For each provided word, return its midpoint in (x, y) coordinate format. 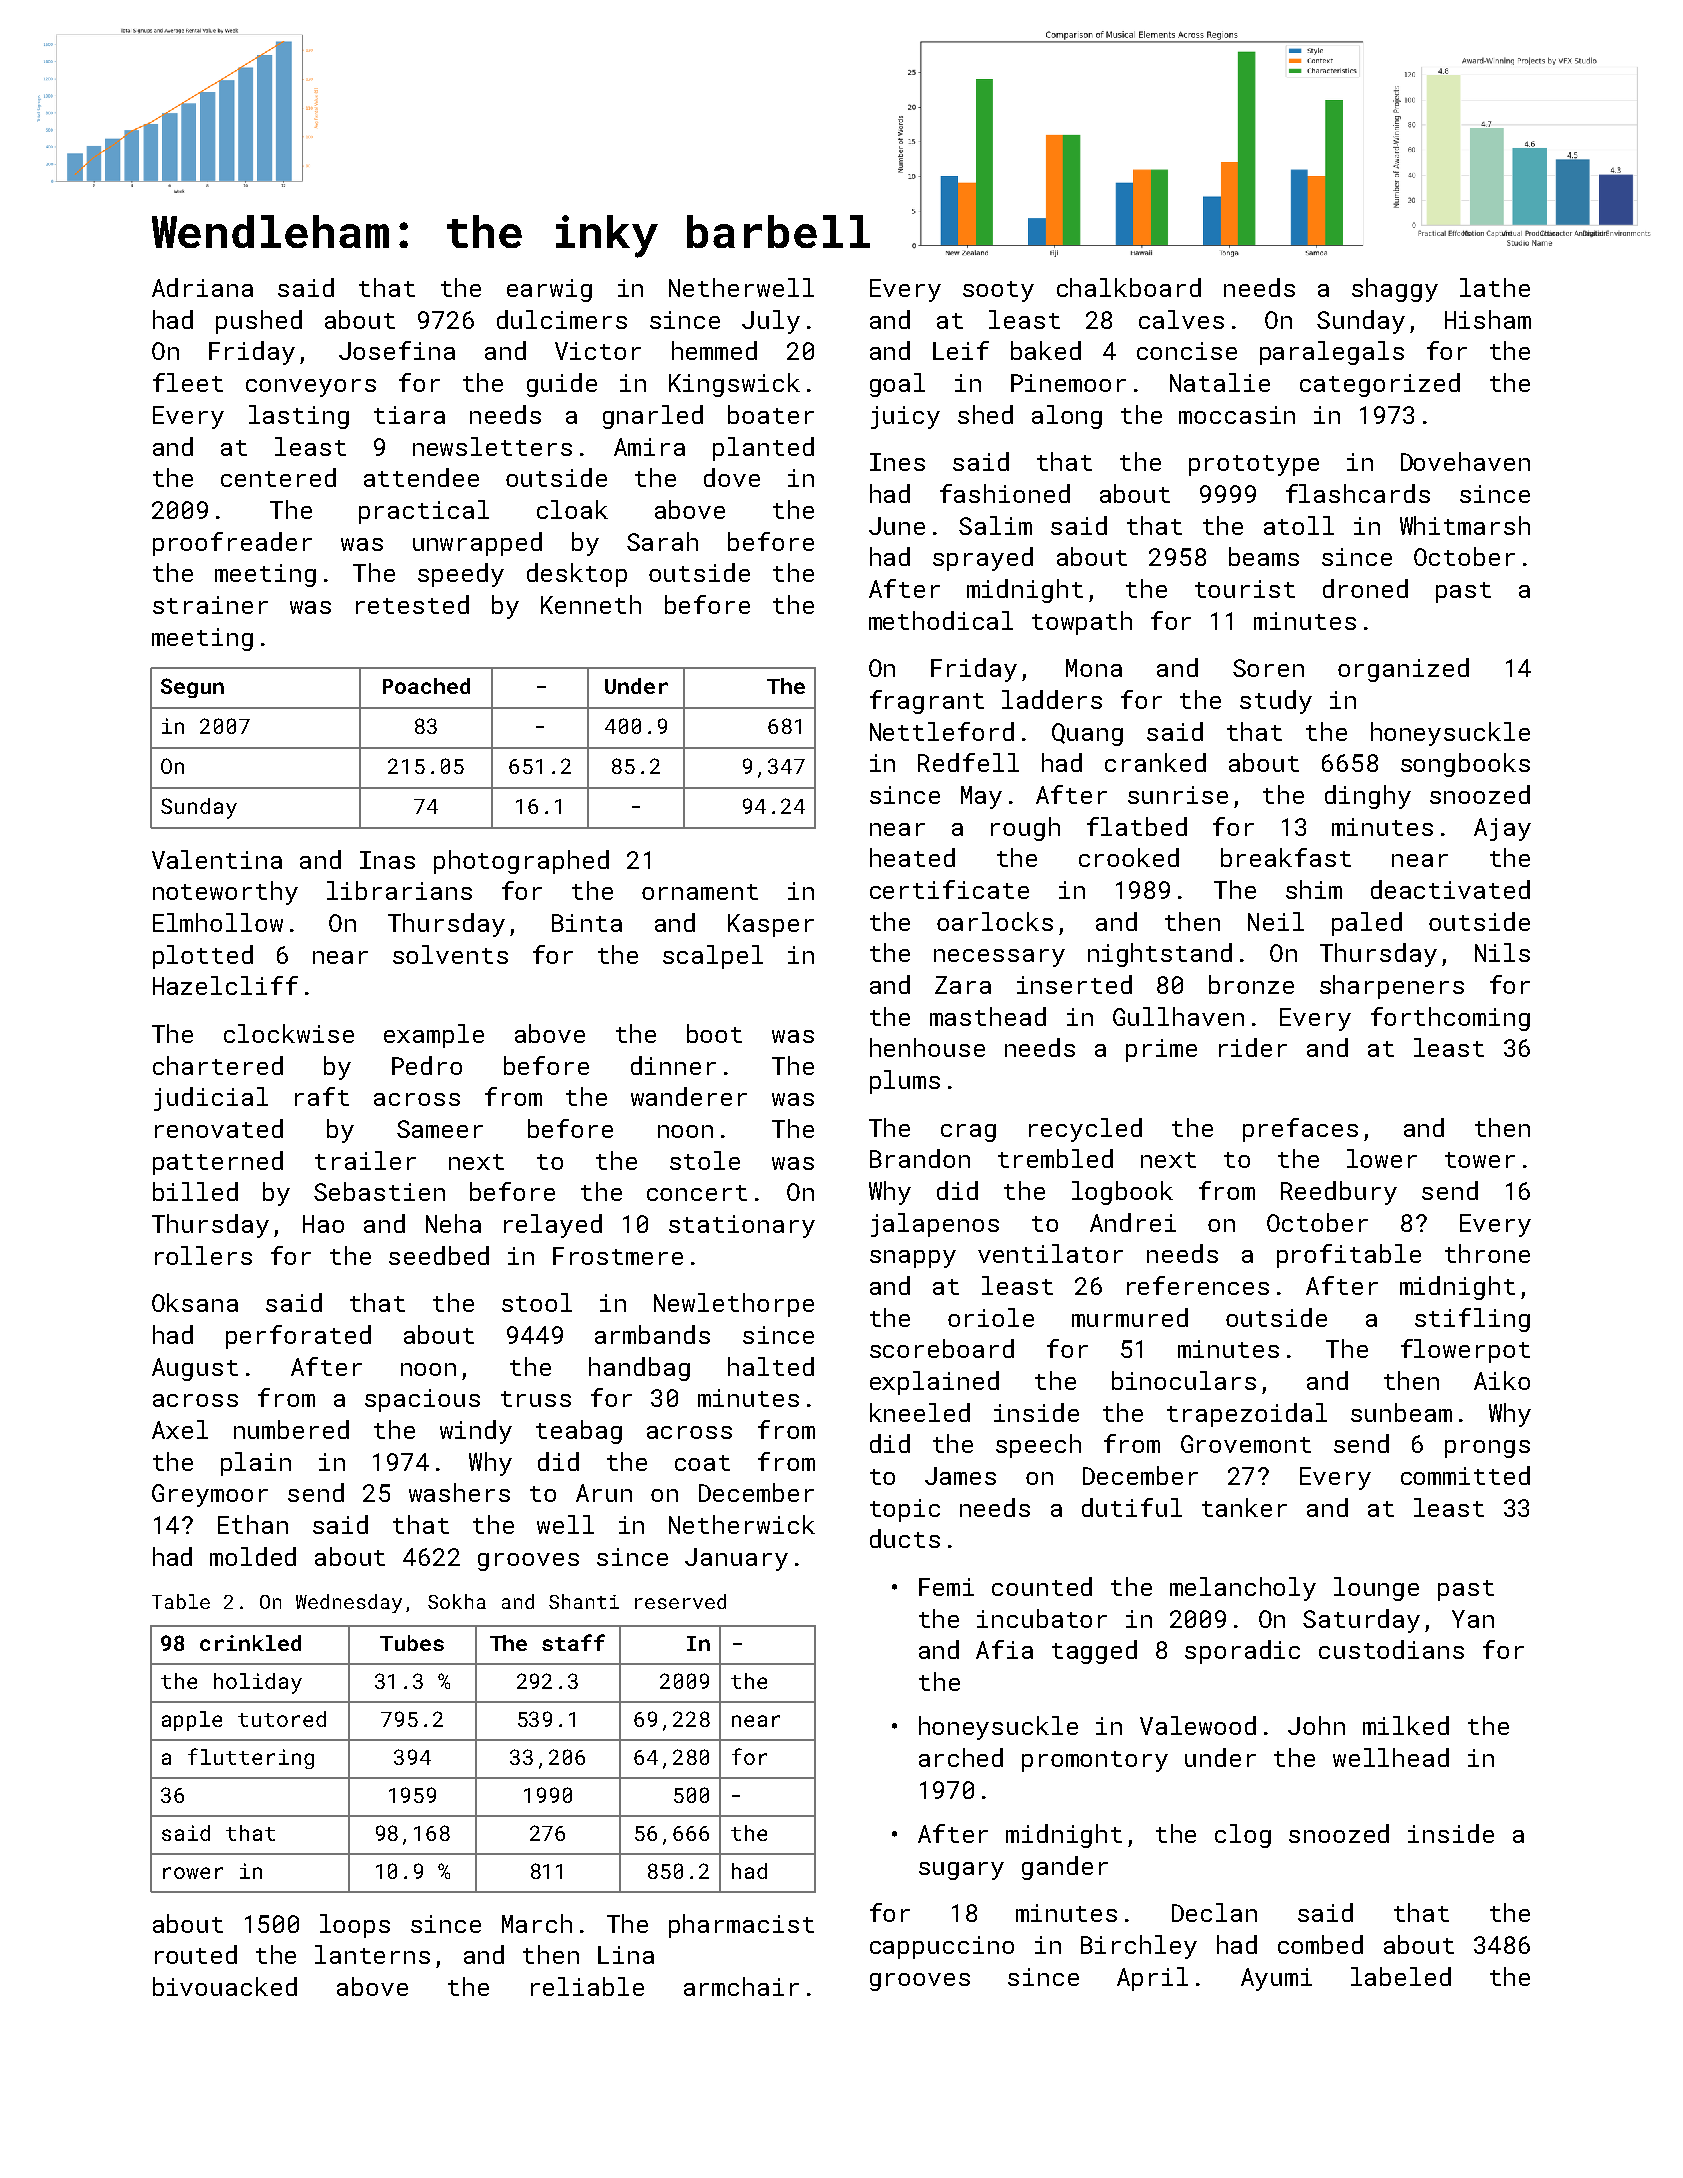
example (434, 1036)
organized (1403, 670)
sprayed (983, 559)
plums (905, 1082)
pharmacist (741, 1926)
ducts (905, 1538)
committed (1465, 1475)
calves (1181, 319)
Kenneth (591, 604)
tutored (282, 1719)
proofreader (232, 544)
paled (1367, 924)
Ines (897, 462)
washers (459, 1492)
